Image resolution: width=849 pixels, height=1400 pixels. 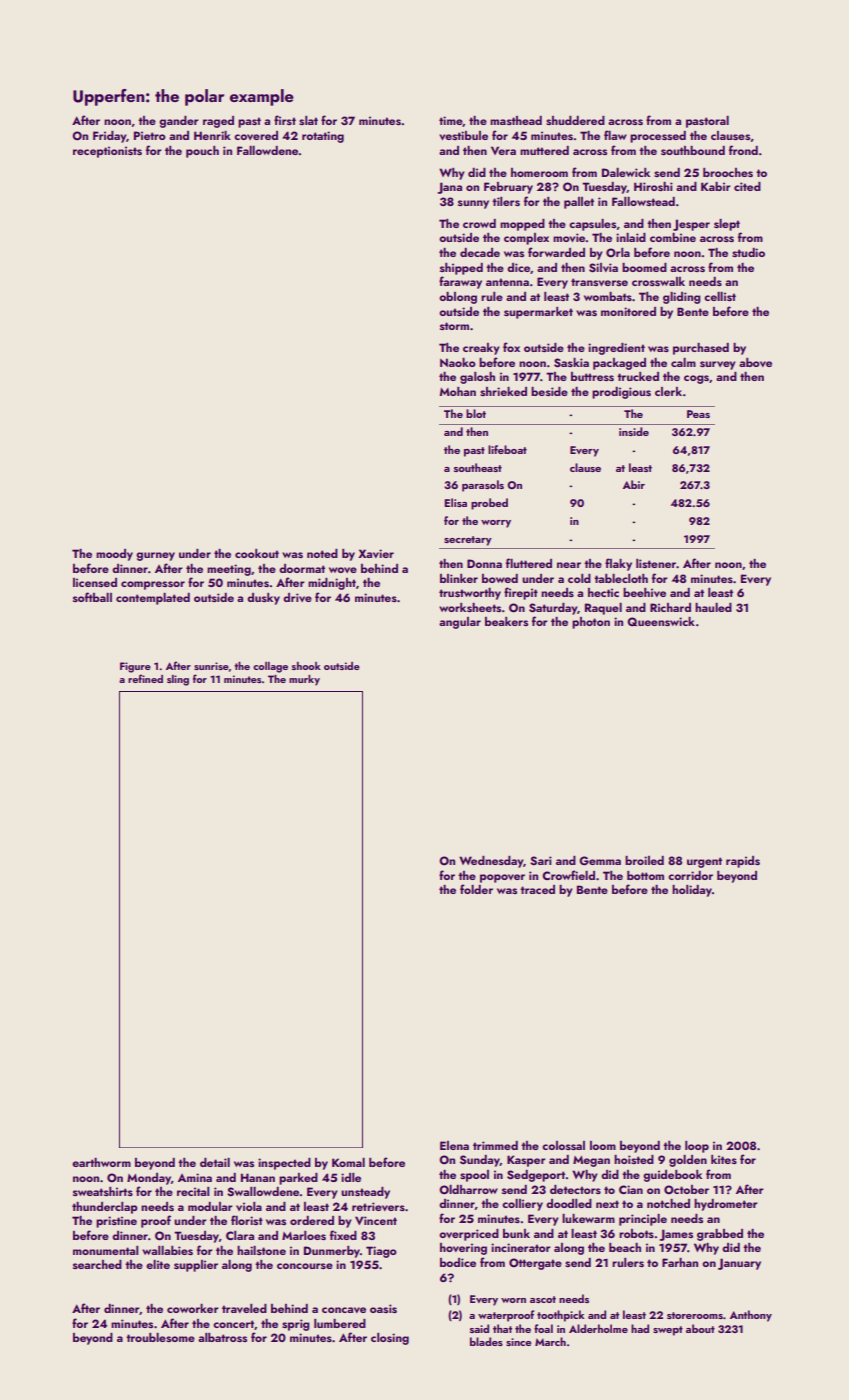 What do you see at coordinates (458, 391) in the screenshot?
I see `Mohan` at bounding box center [458, 391].
